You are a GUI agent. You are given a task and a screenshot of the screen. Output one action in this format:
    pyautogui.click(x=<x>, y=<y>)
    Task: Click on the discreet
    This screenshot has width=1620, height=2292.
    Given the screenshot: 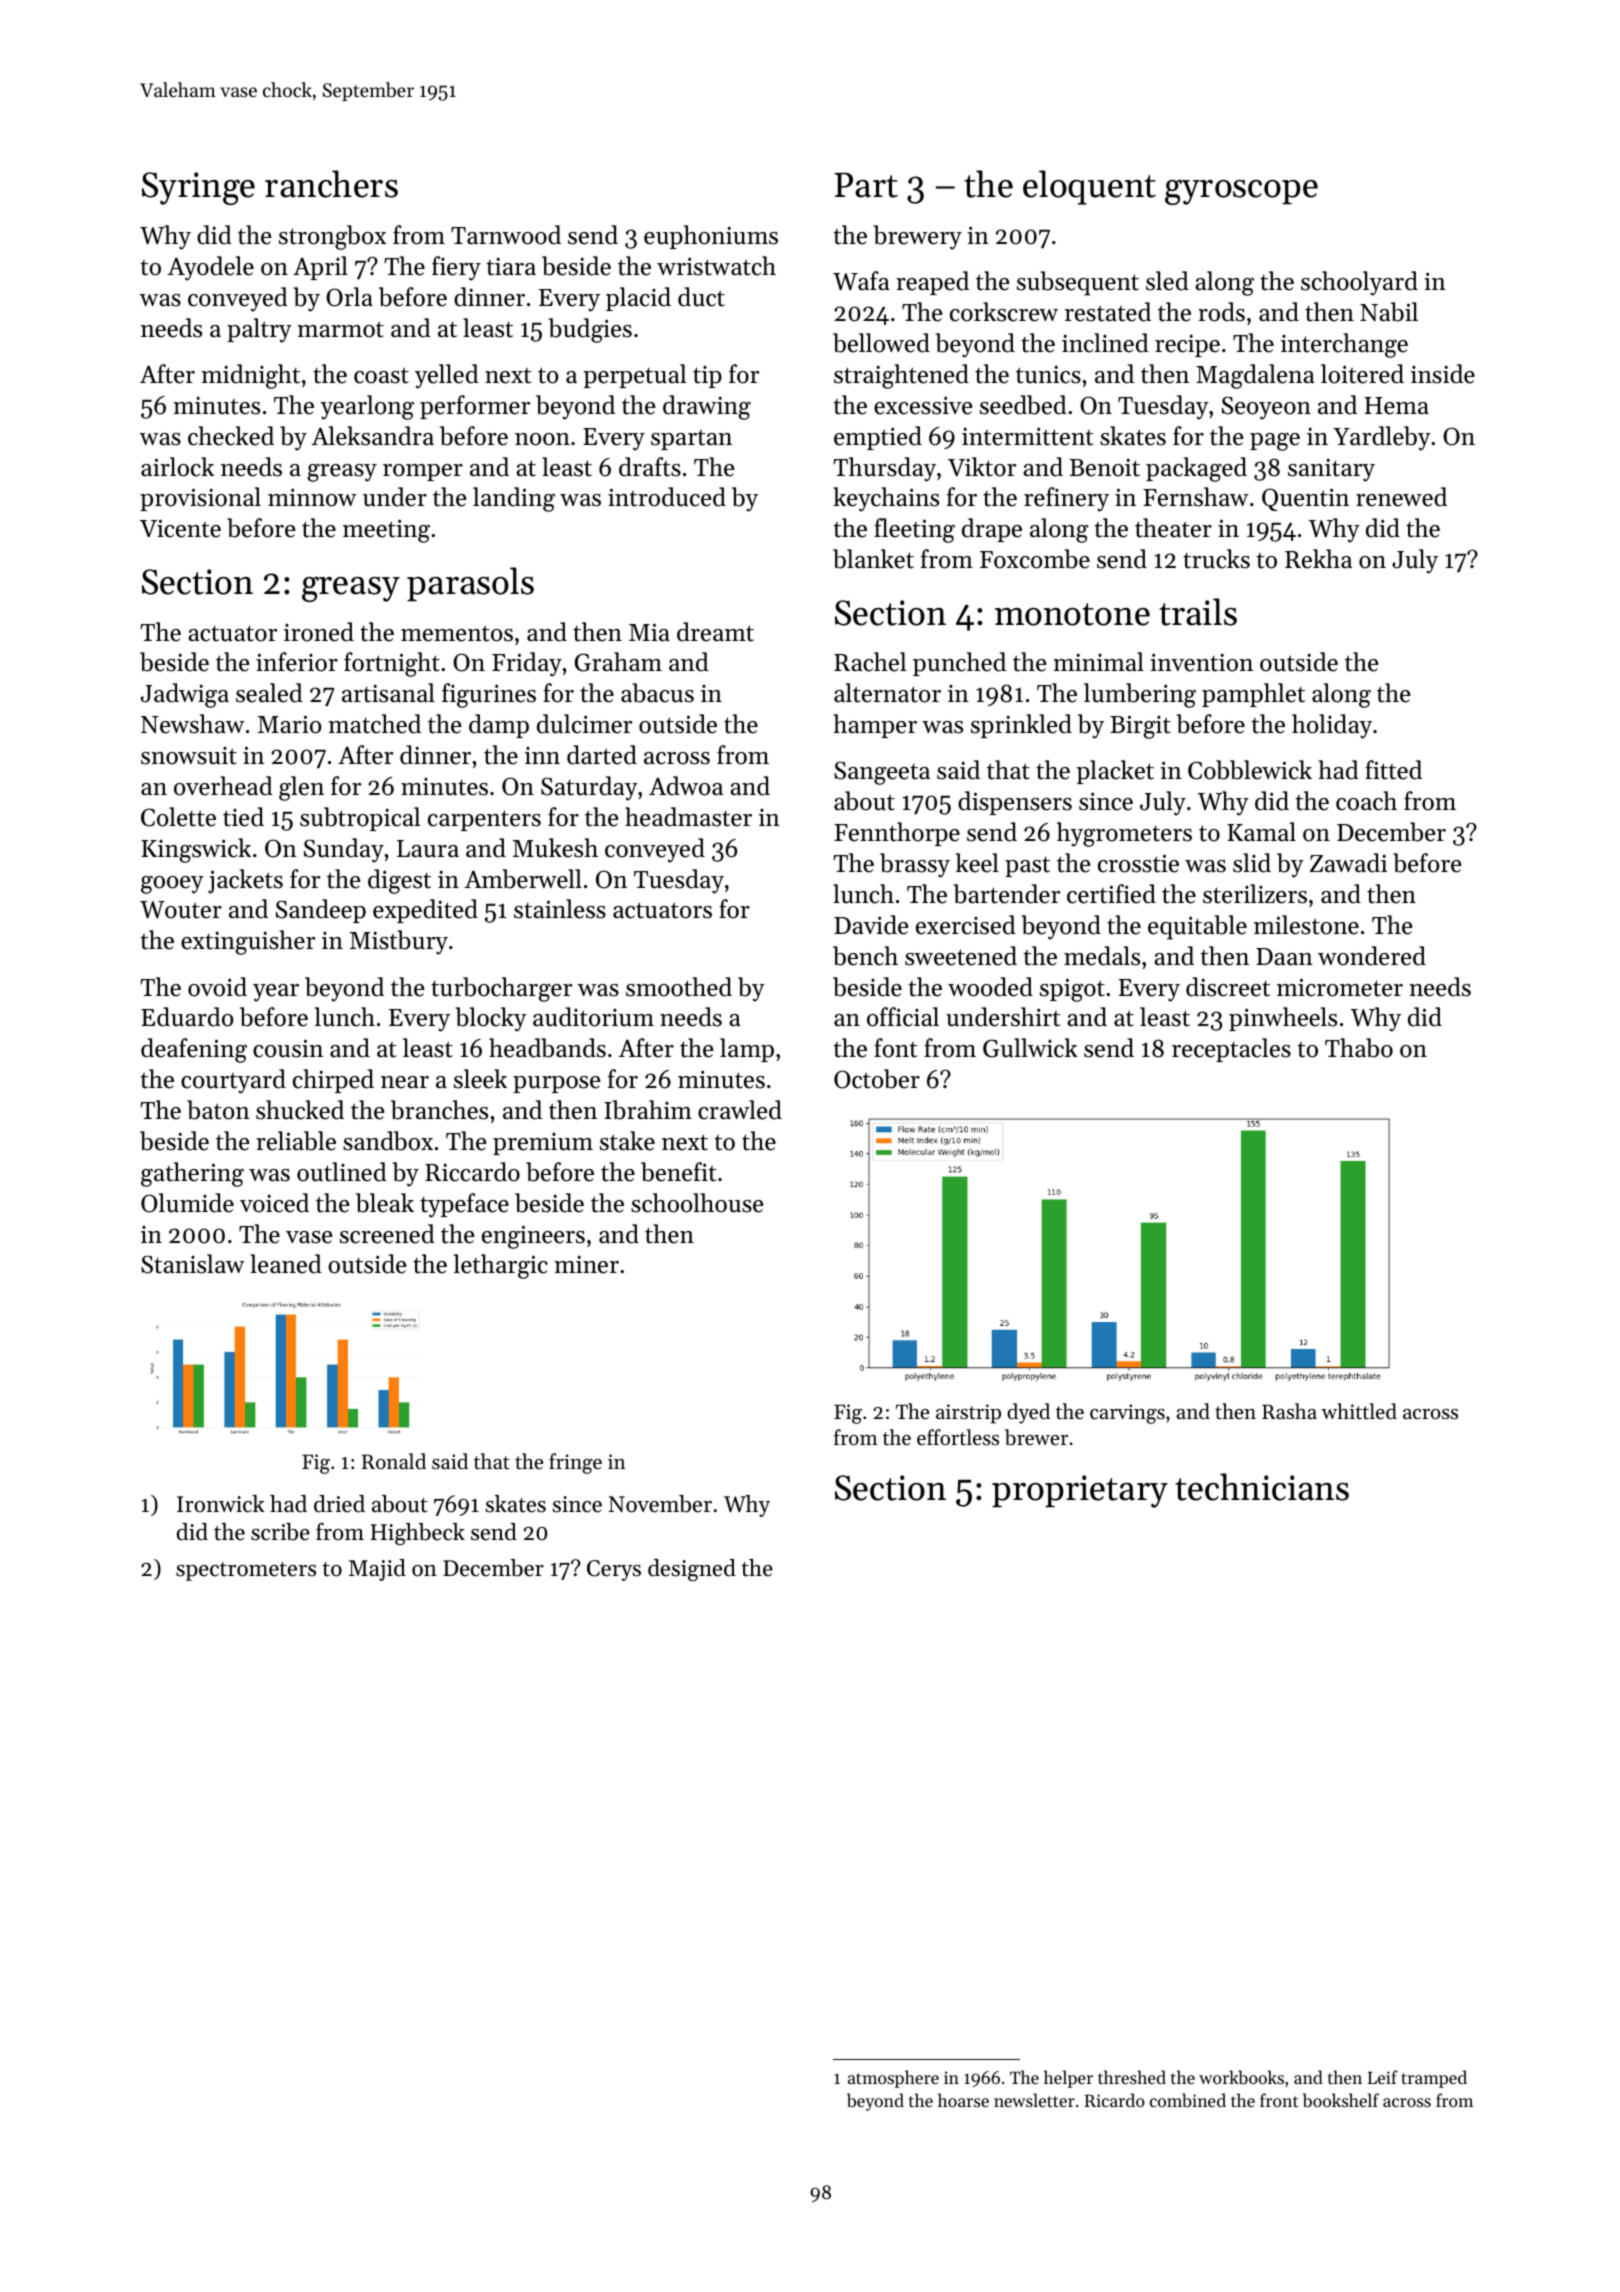 What is the action you would take?
    pyautogui.click(x=1228, y=987)
